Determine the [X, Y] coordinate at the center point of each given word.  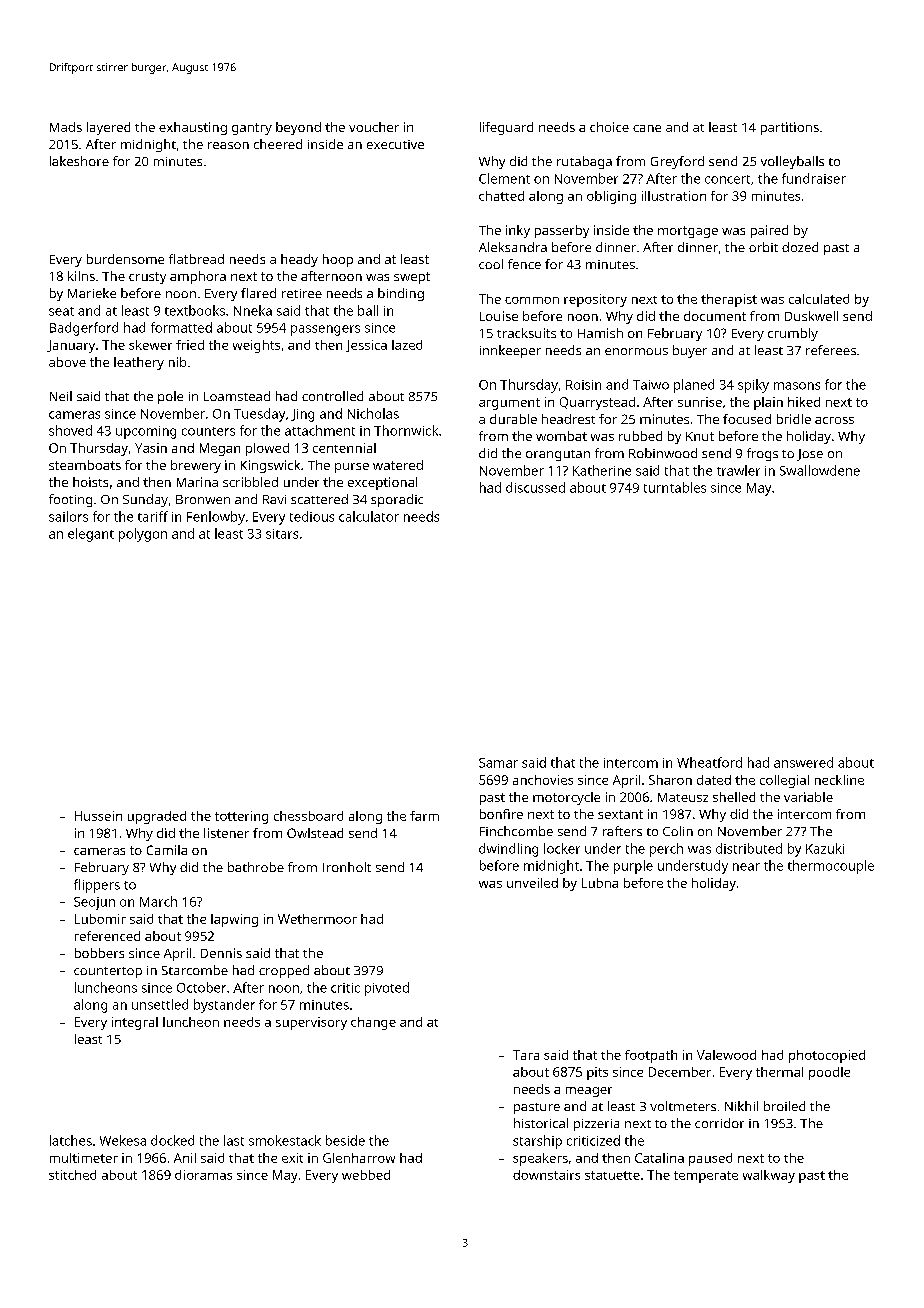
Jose [810, 455]
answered [803, 762]
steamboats [85, 465]
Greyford [677, 162]
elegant [91, 535]
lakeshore [79, 161]
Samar [498, 763]
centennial [344, 448]
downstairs [546, 1175]
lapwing [234, 920]
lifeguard [506, 128]
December [680, 1072]
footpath [651, 1056]
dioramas [203, 1175]
